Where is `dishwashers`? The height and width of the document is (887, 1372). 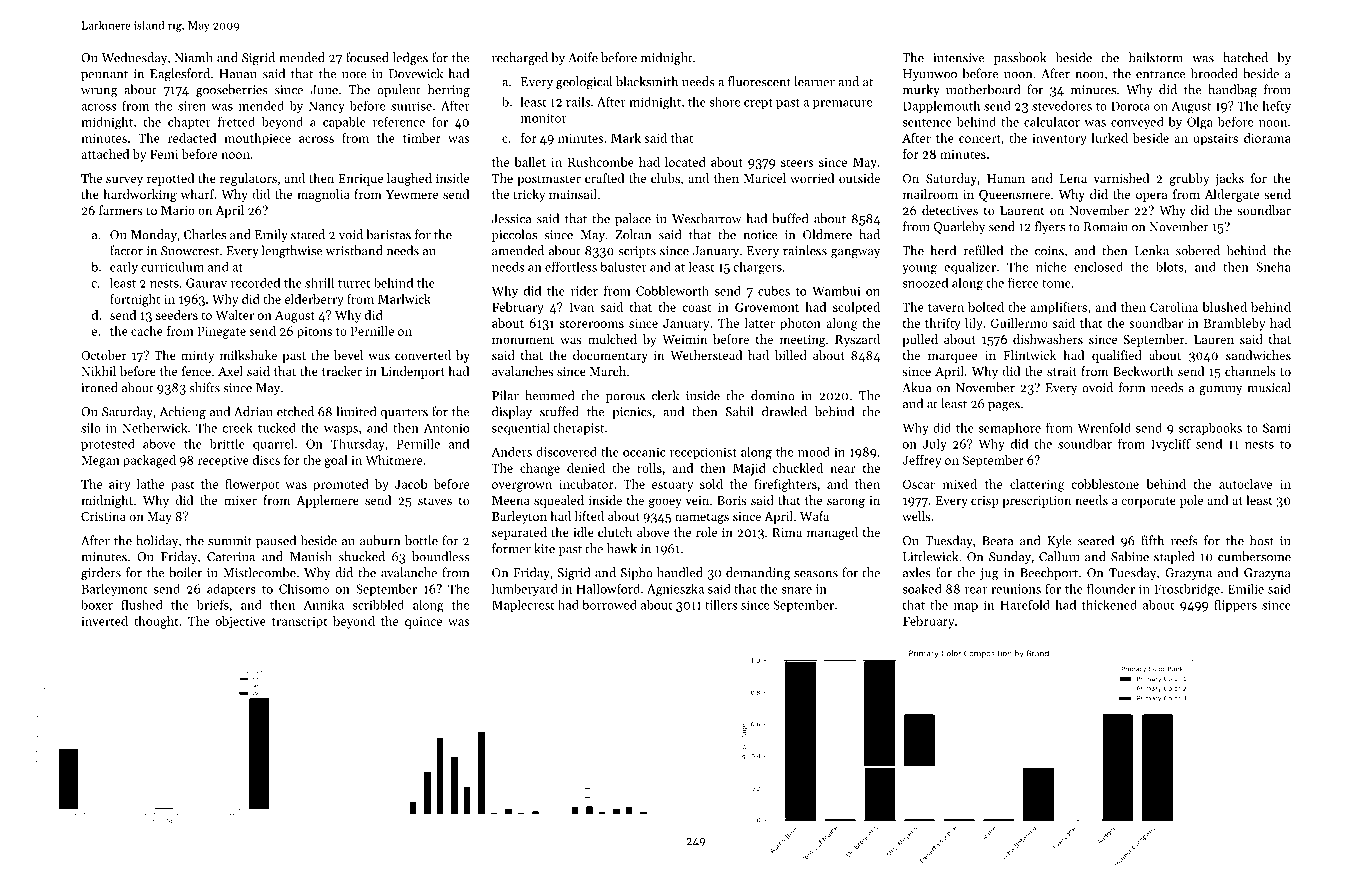 dishwashers is located at coordinates (1048, 339).
